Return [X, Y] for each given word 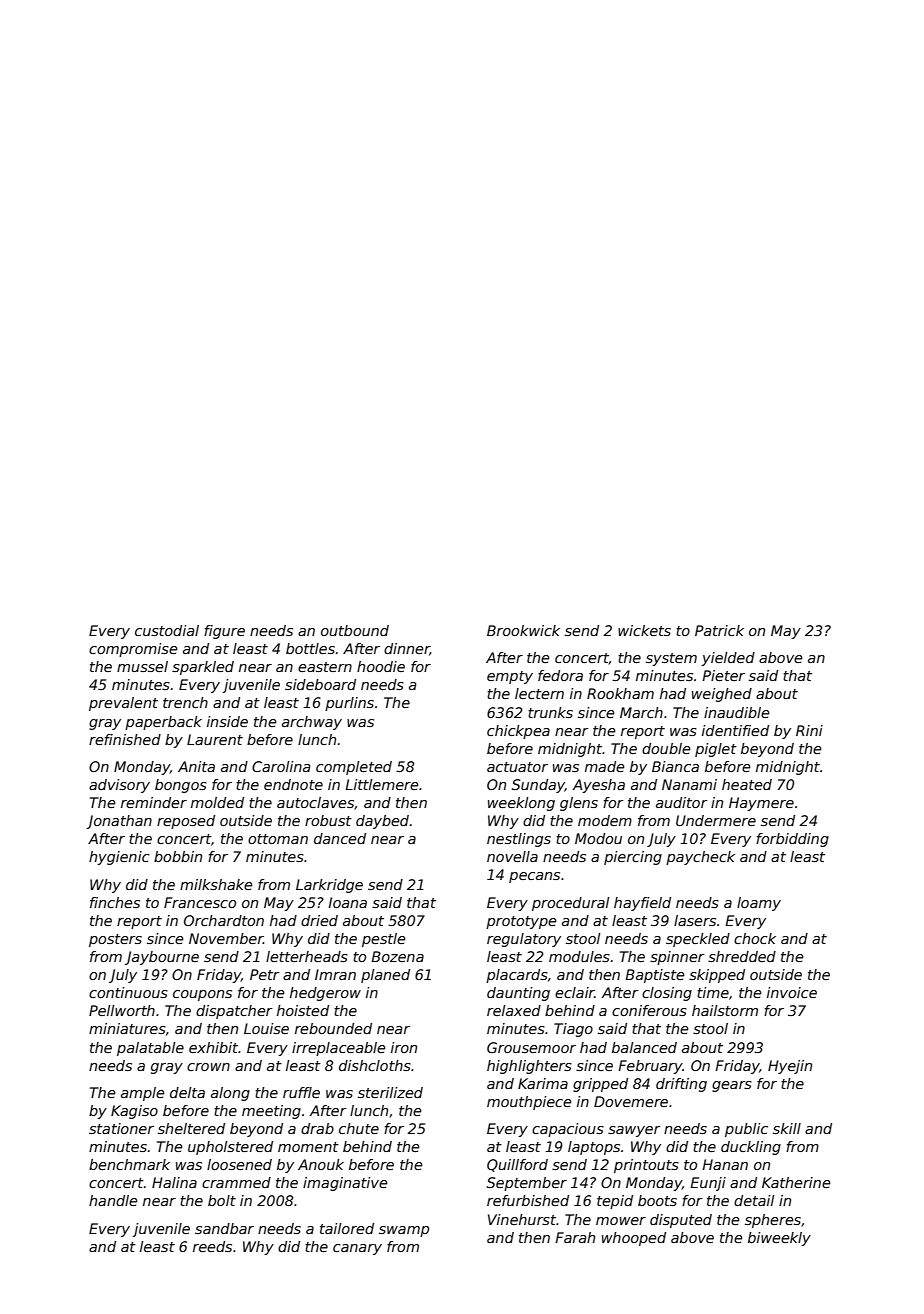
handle [113, 1200]
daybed [382, 822]
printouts [646, 1166]
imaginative [345, 1184]
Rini [809, 730]
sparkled [203, 668]
